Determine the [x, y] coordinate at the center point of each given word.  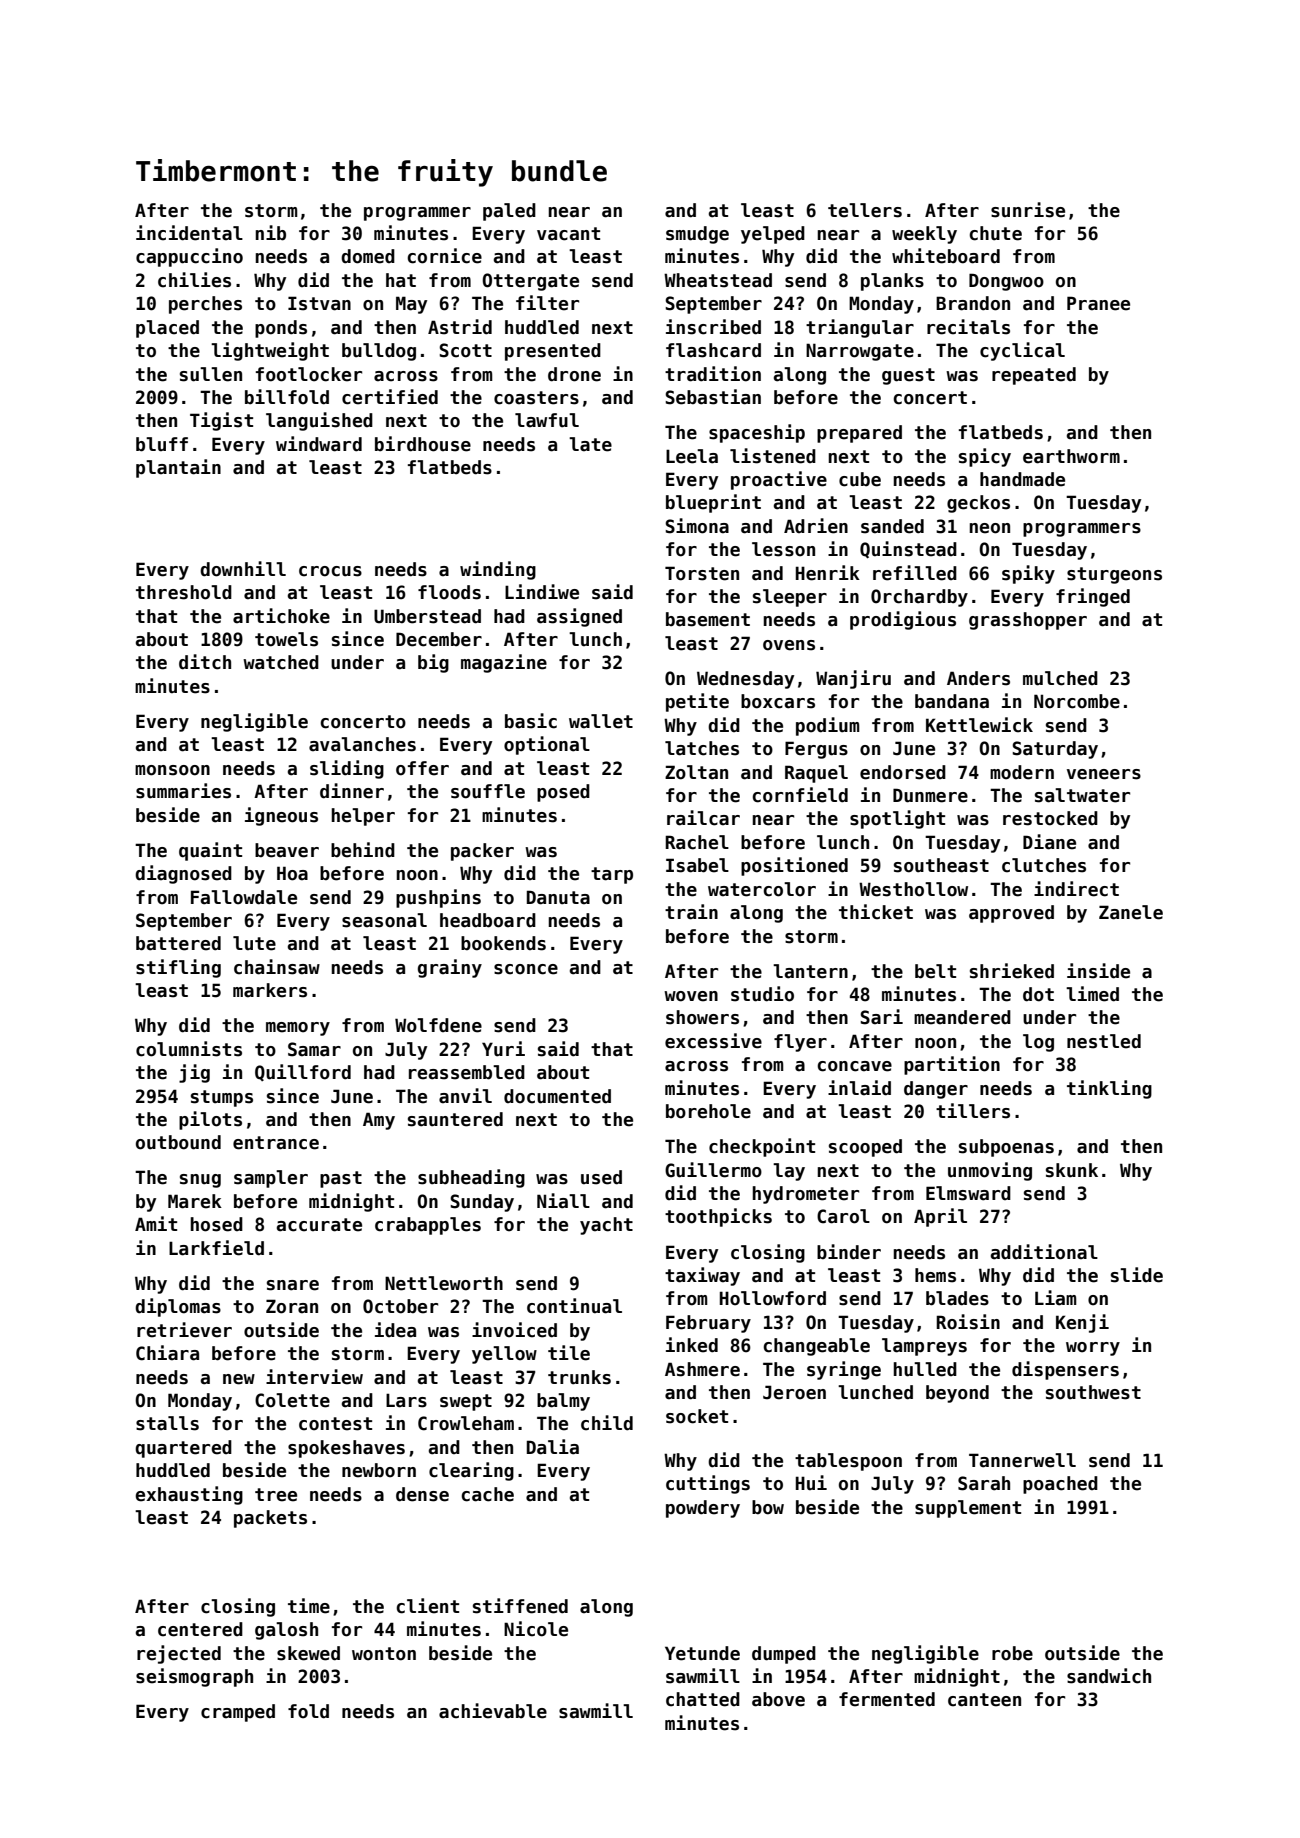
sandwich [1109, 1676]
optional [547, 745]
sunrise [1028, 210]
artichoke [281, 616]
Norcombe [1077, 701]
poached [1060, 1485]
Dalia [553, 1447]
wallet [601, 721]
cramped [238, 1713]
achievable [493, 1711]
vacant [568, 234]
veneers [1104, 774]
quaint [210, 851]
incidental [189, 233]
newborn [379, 1470]
